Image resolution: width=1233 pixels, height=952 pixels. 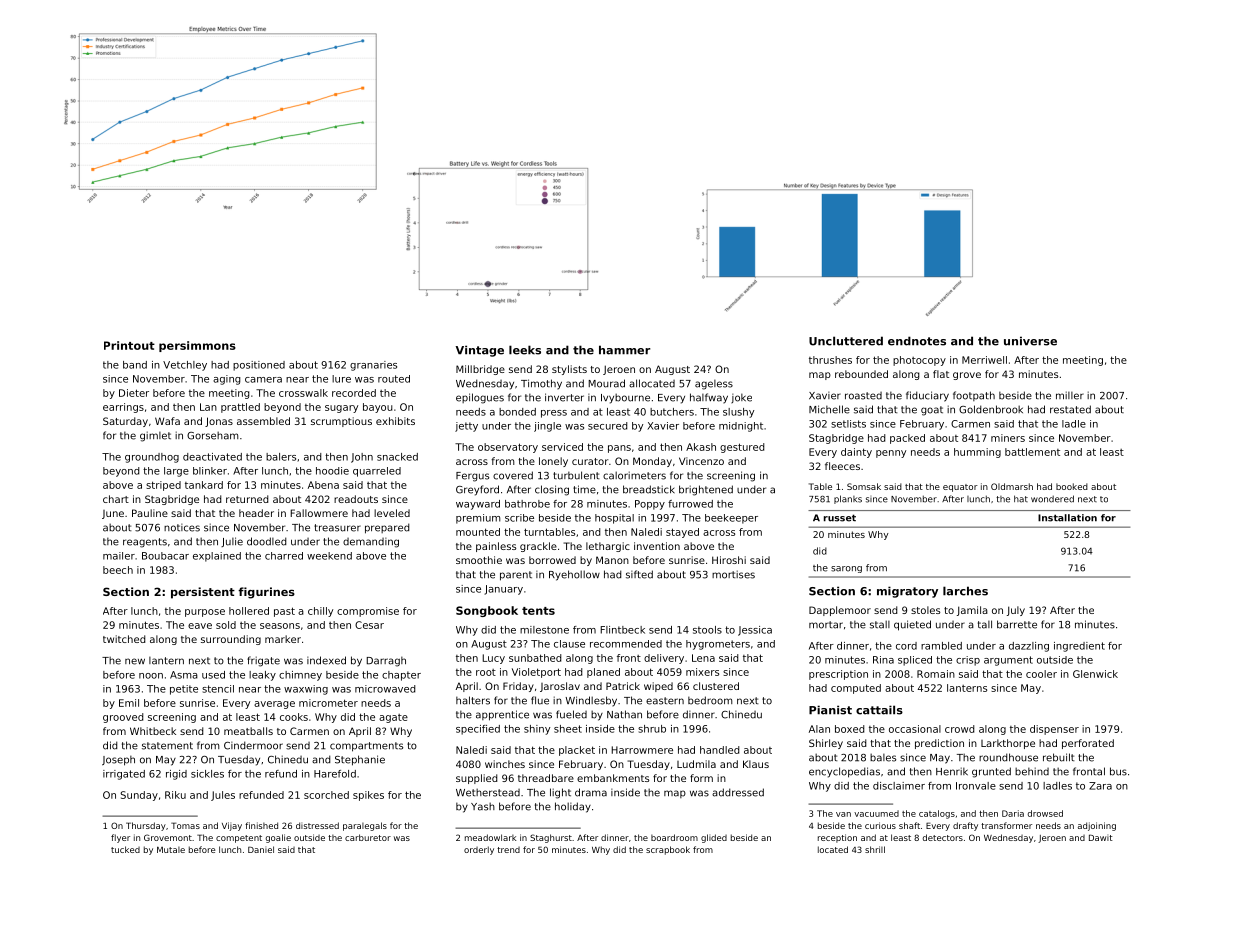 I want to click on band, so click(x=135, y=365).
